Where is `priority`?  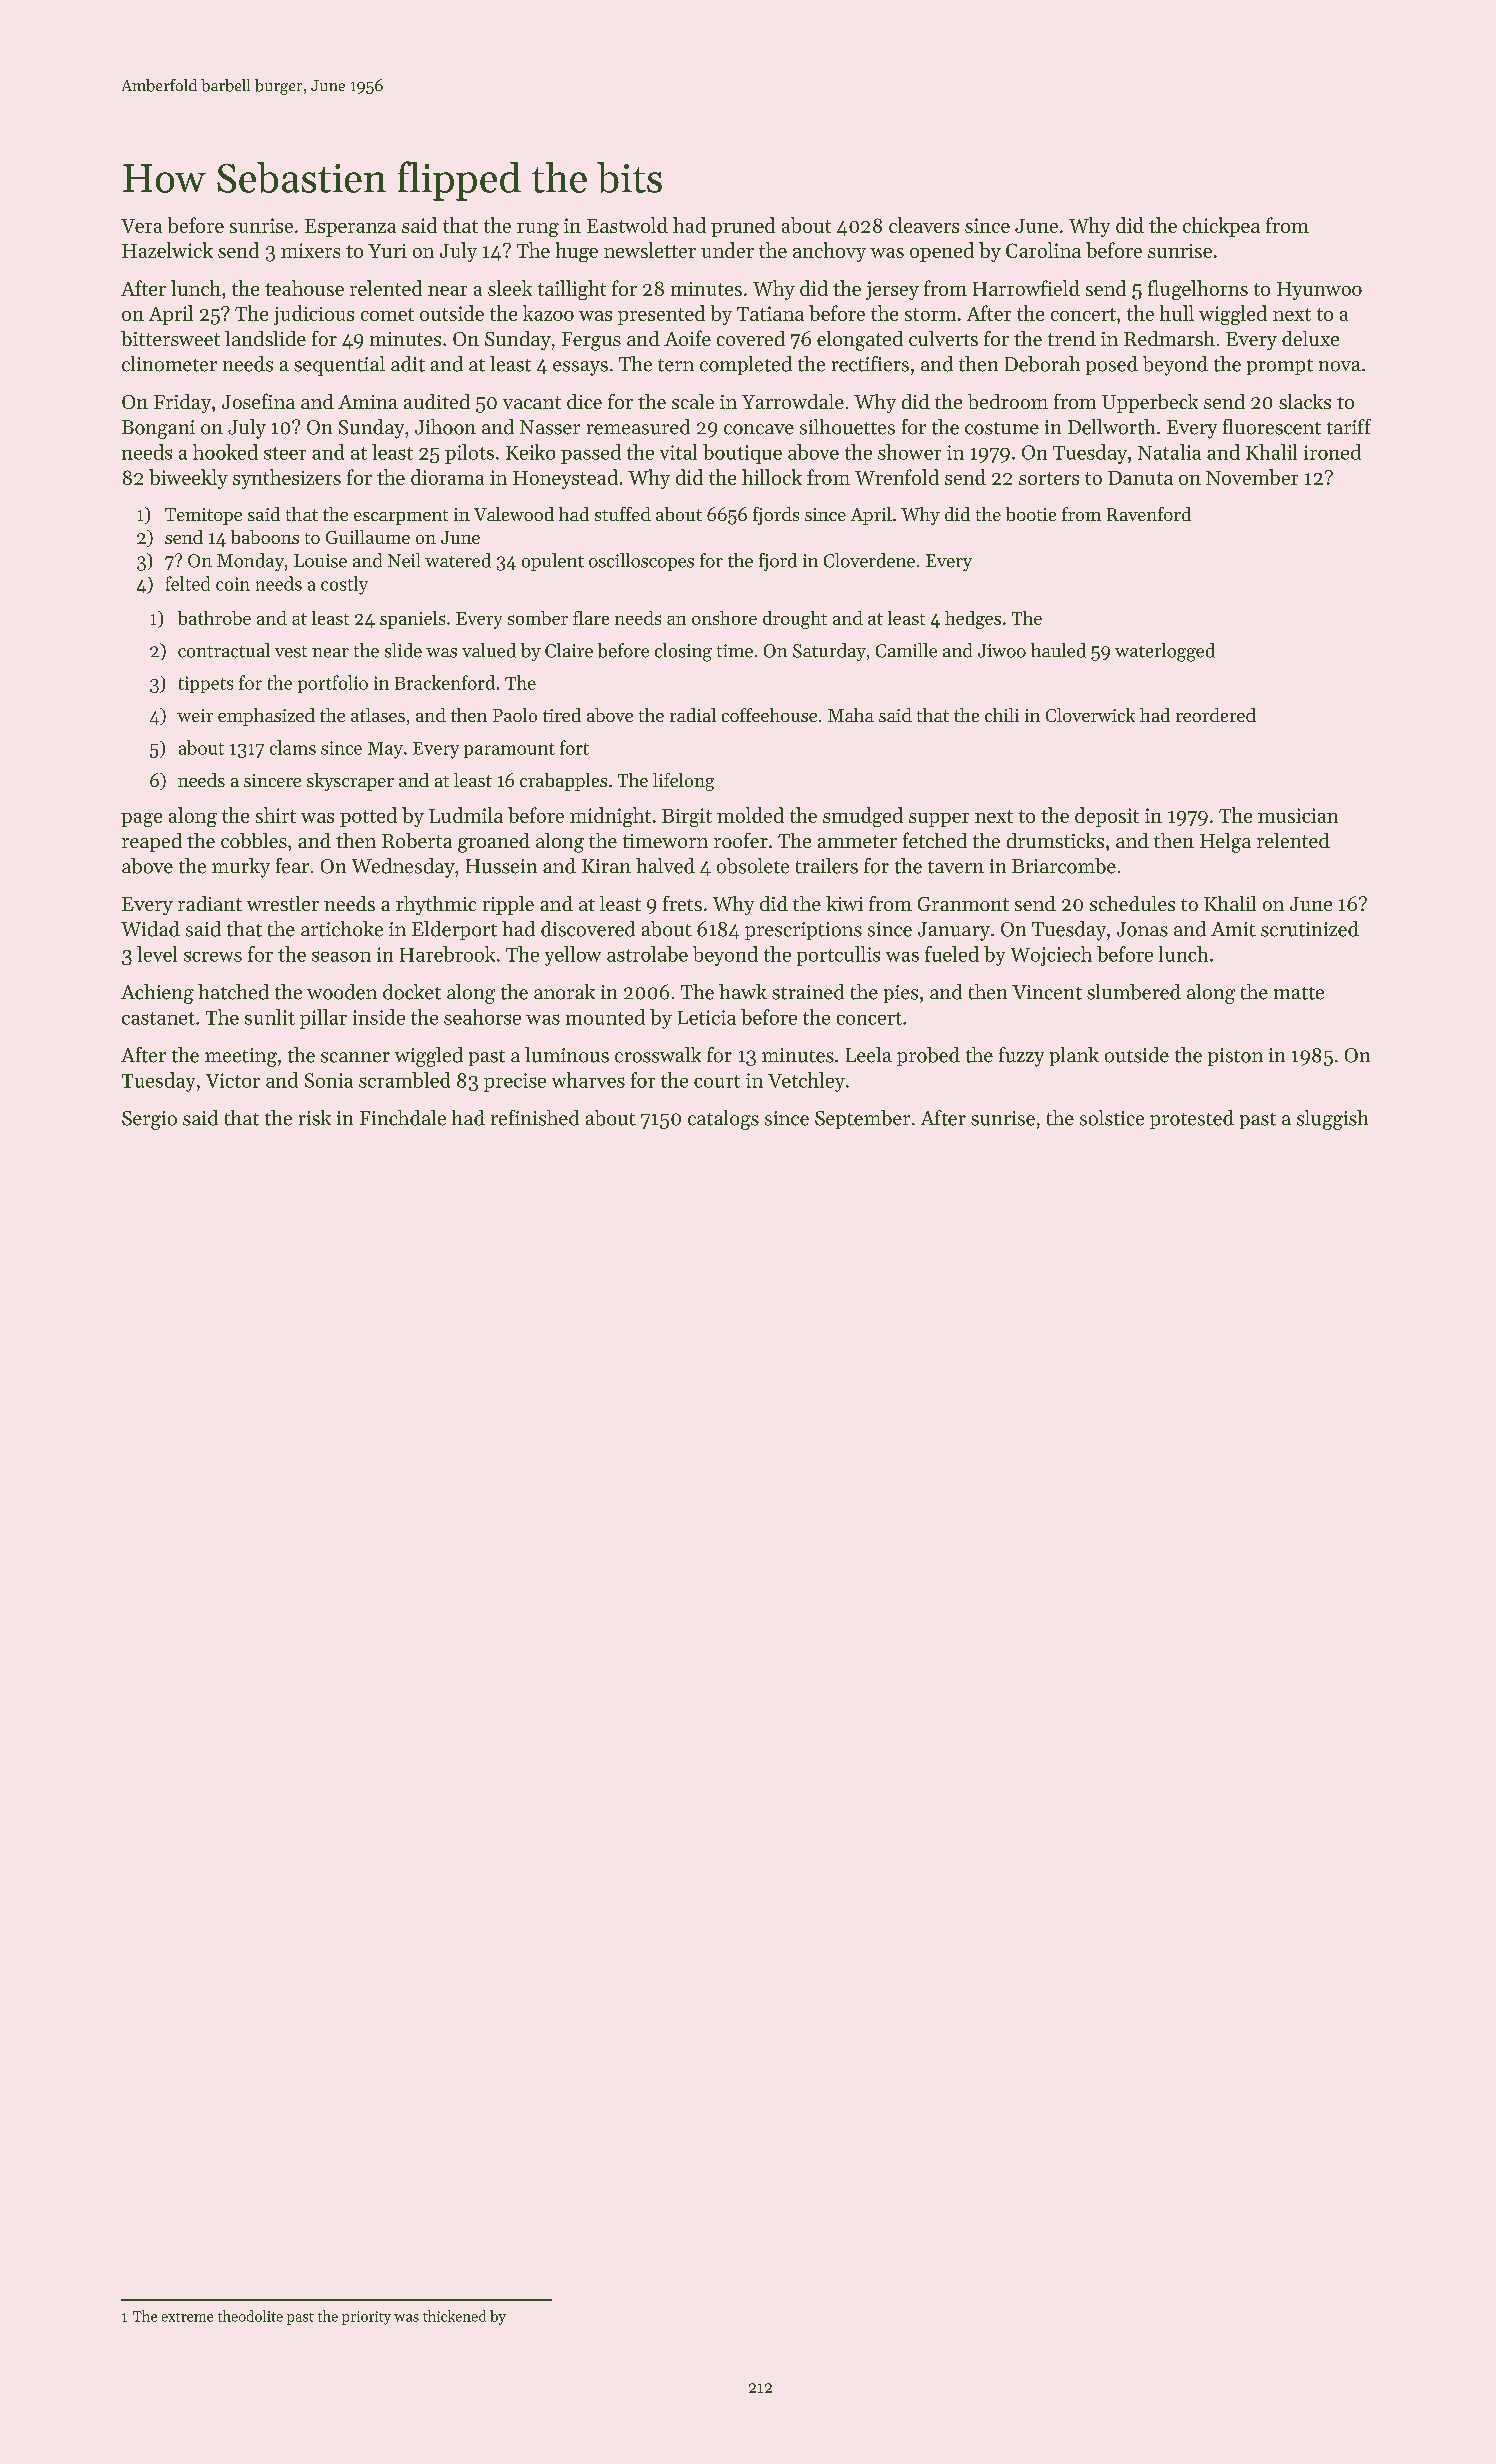
priority is located at coordinates (366, 2318).
